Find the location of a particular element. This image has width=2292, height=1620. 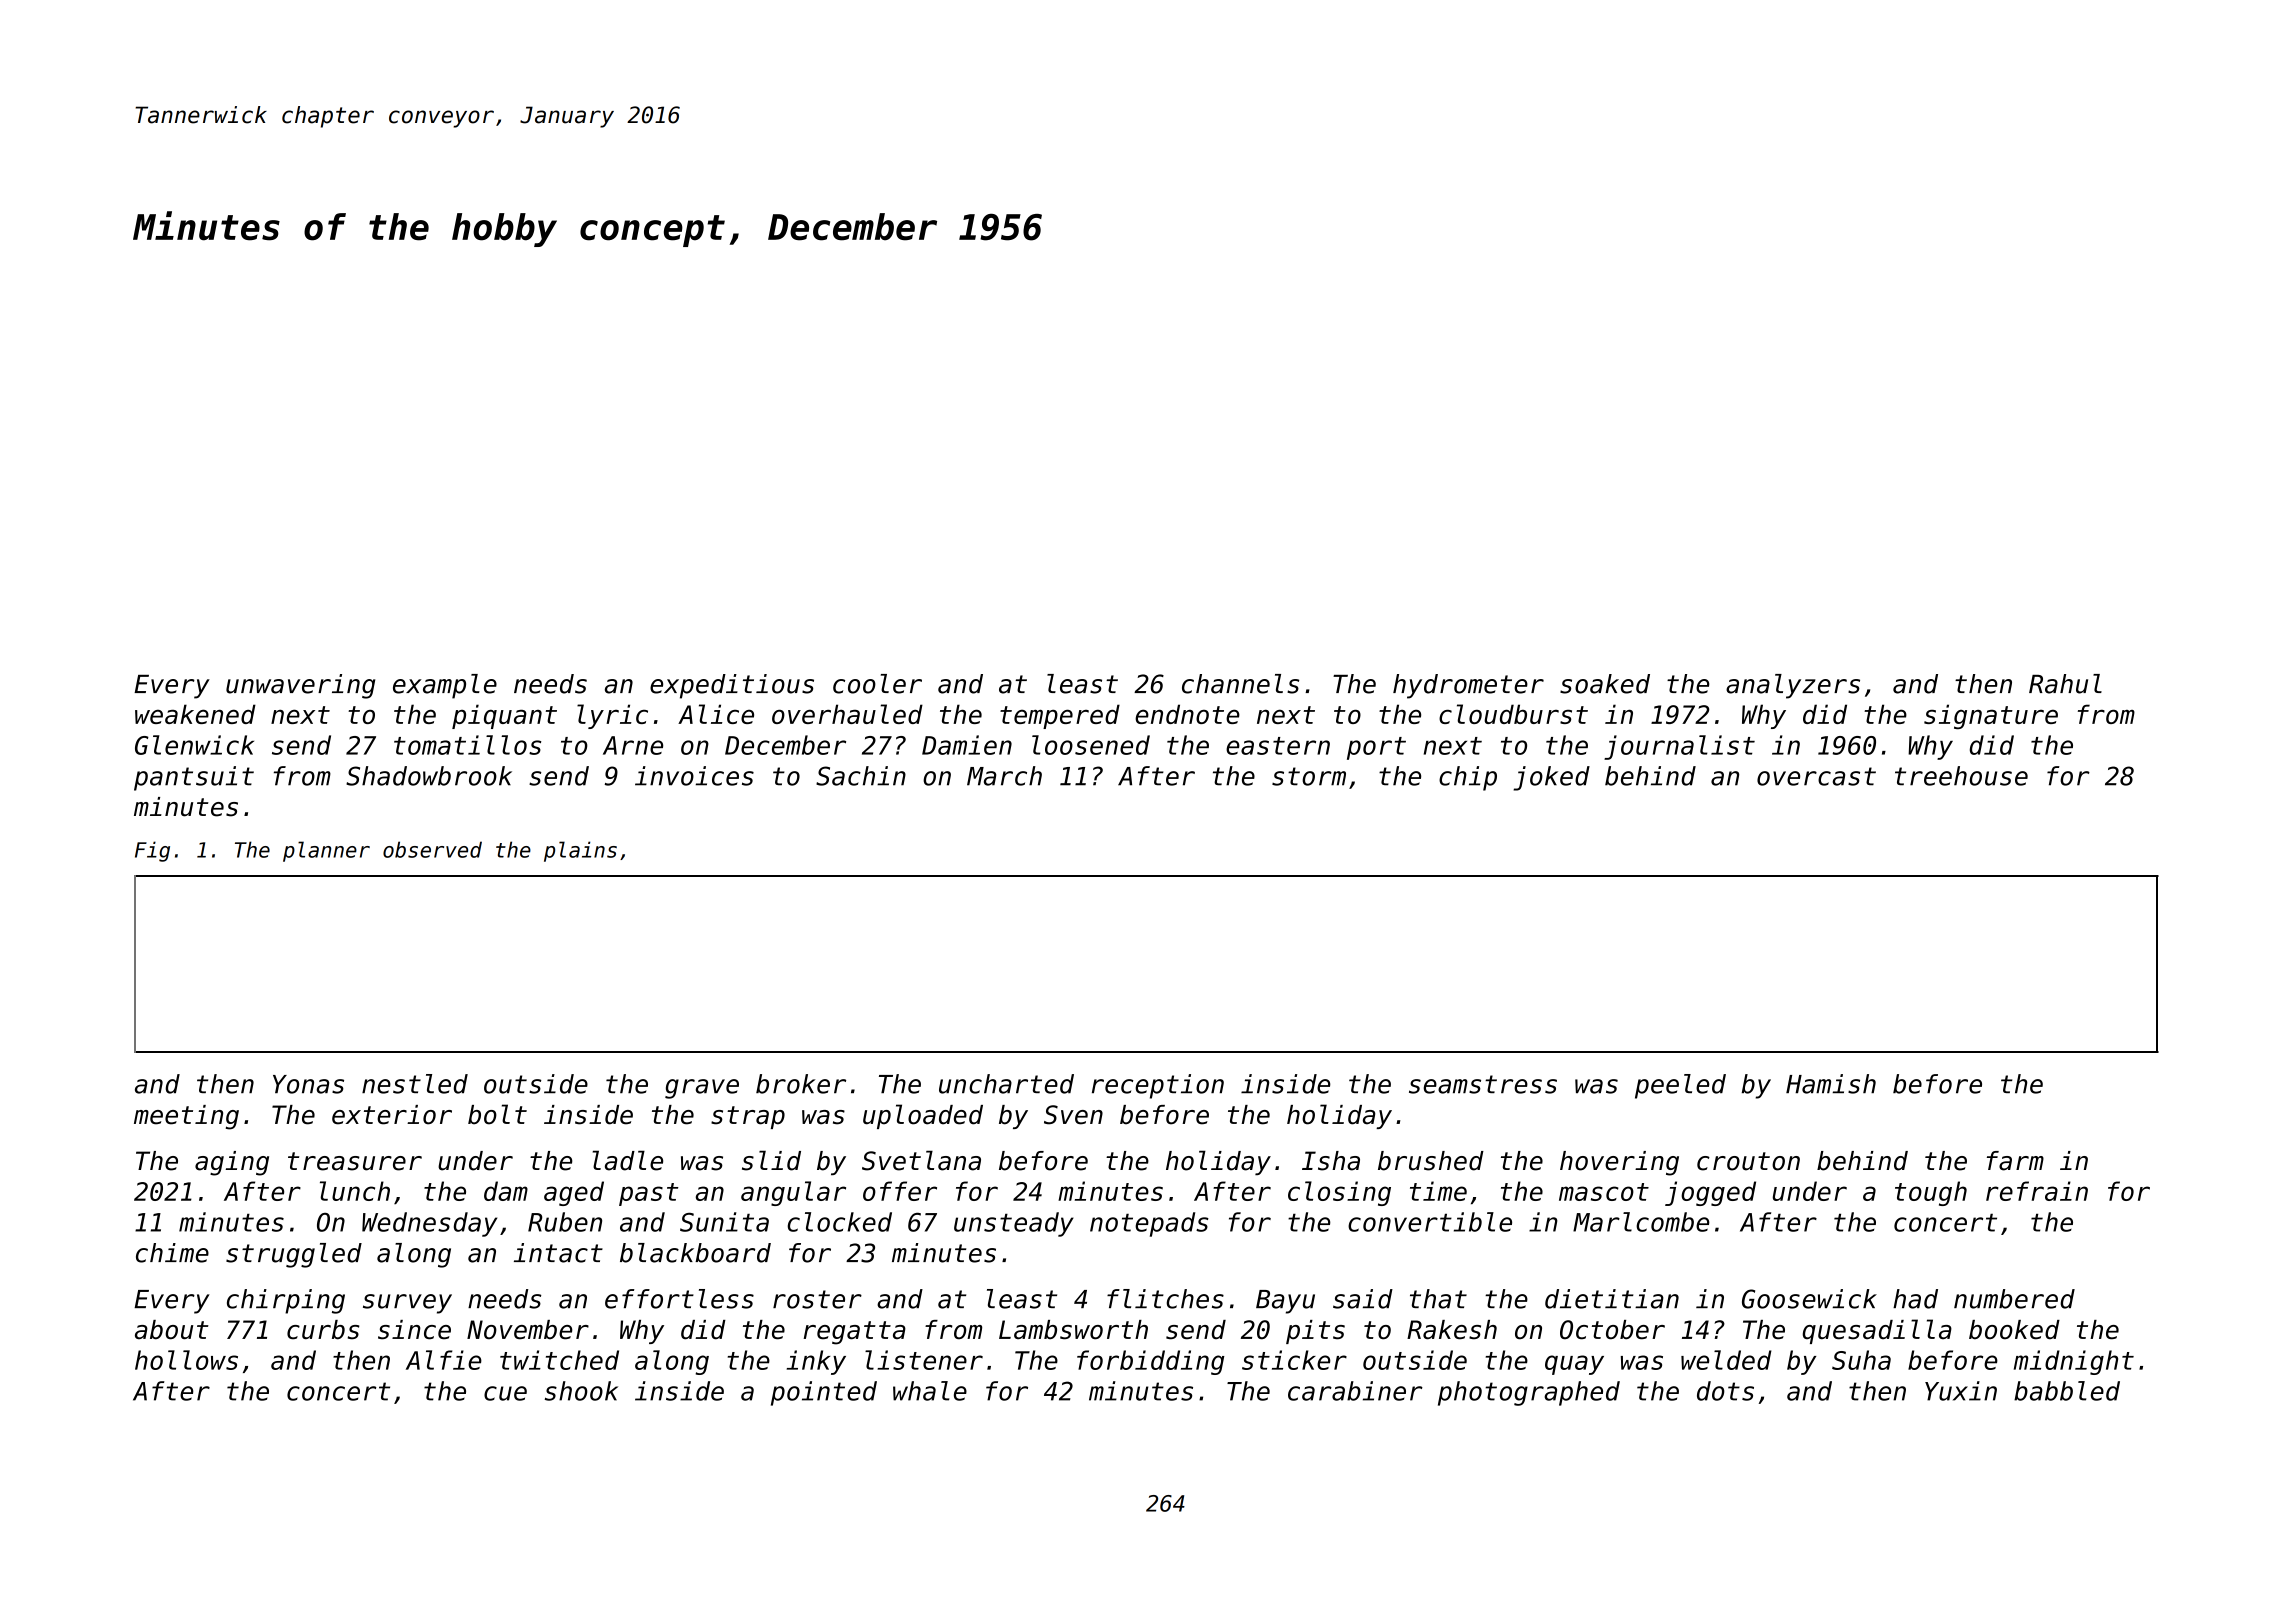

Isha is located at coordinates (1331, 1161).
